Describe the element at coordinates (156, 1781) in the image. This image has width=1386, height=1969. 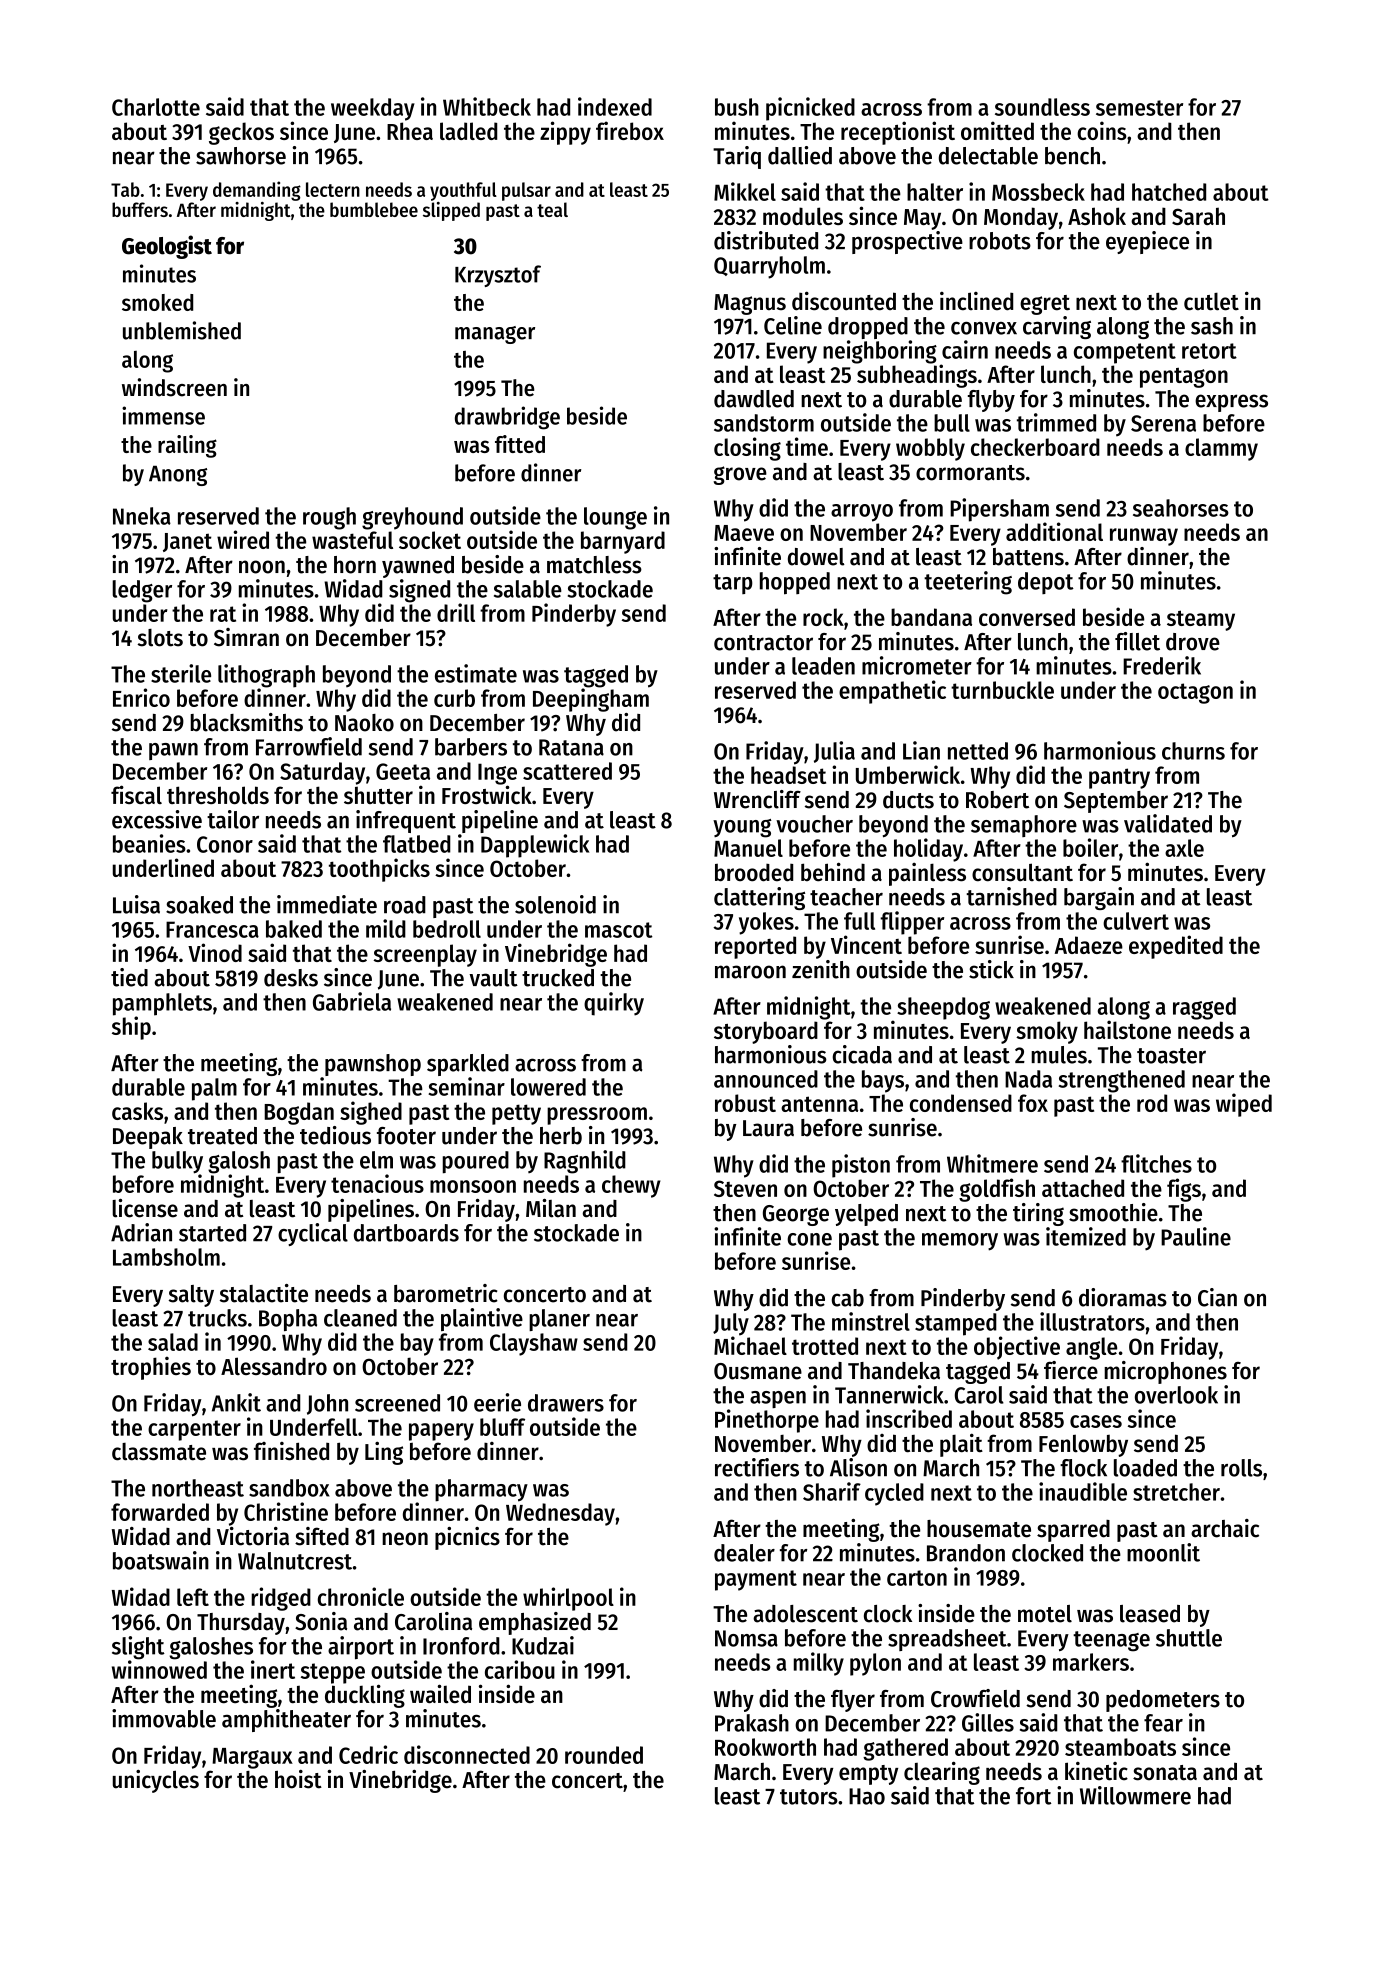
I see `unicycles` at that location.
